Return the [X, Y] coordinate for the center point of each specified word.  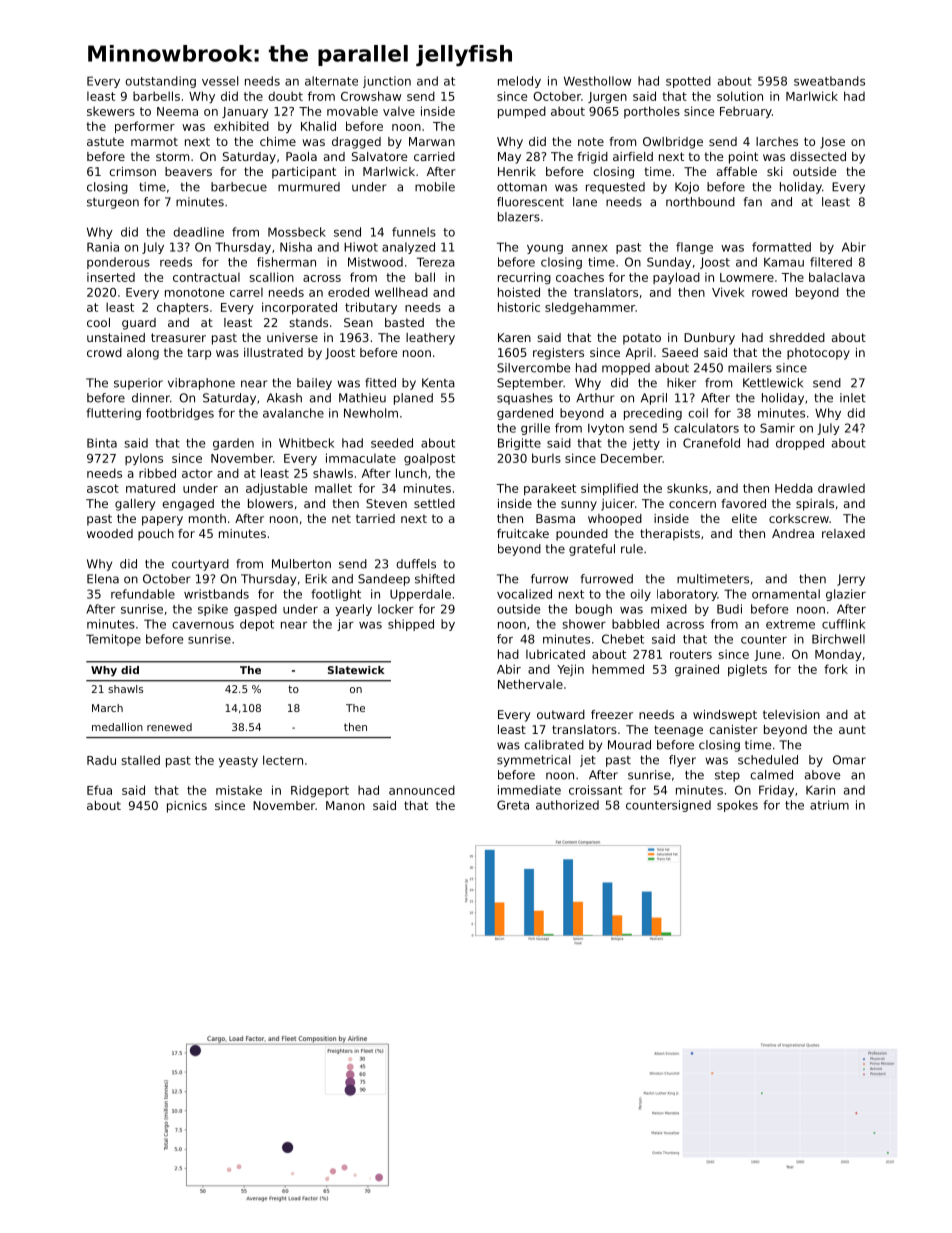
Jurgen [607, 97]
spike [213, 610]
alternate [331, 81]
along [143, 354]
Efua [99, 790]
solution [740, 96]
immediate [529, 790]
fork [836, 669]
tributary [371, 308]
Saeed [680, 352]
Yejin [570, 670]
